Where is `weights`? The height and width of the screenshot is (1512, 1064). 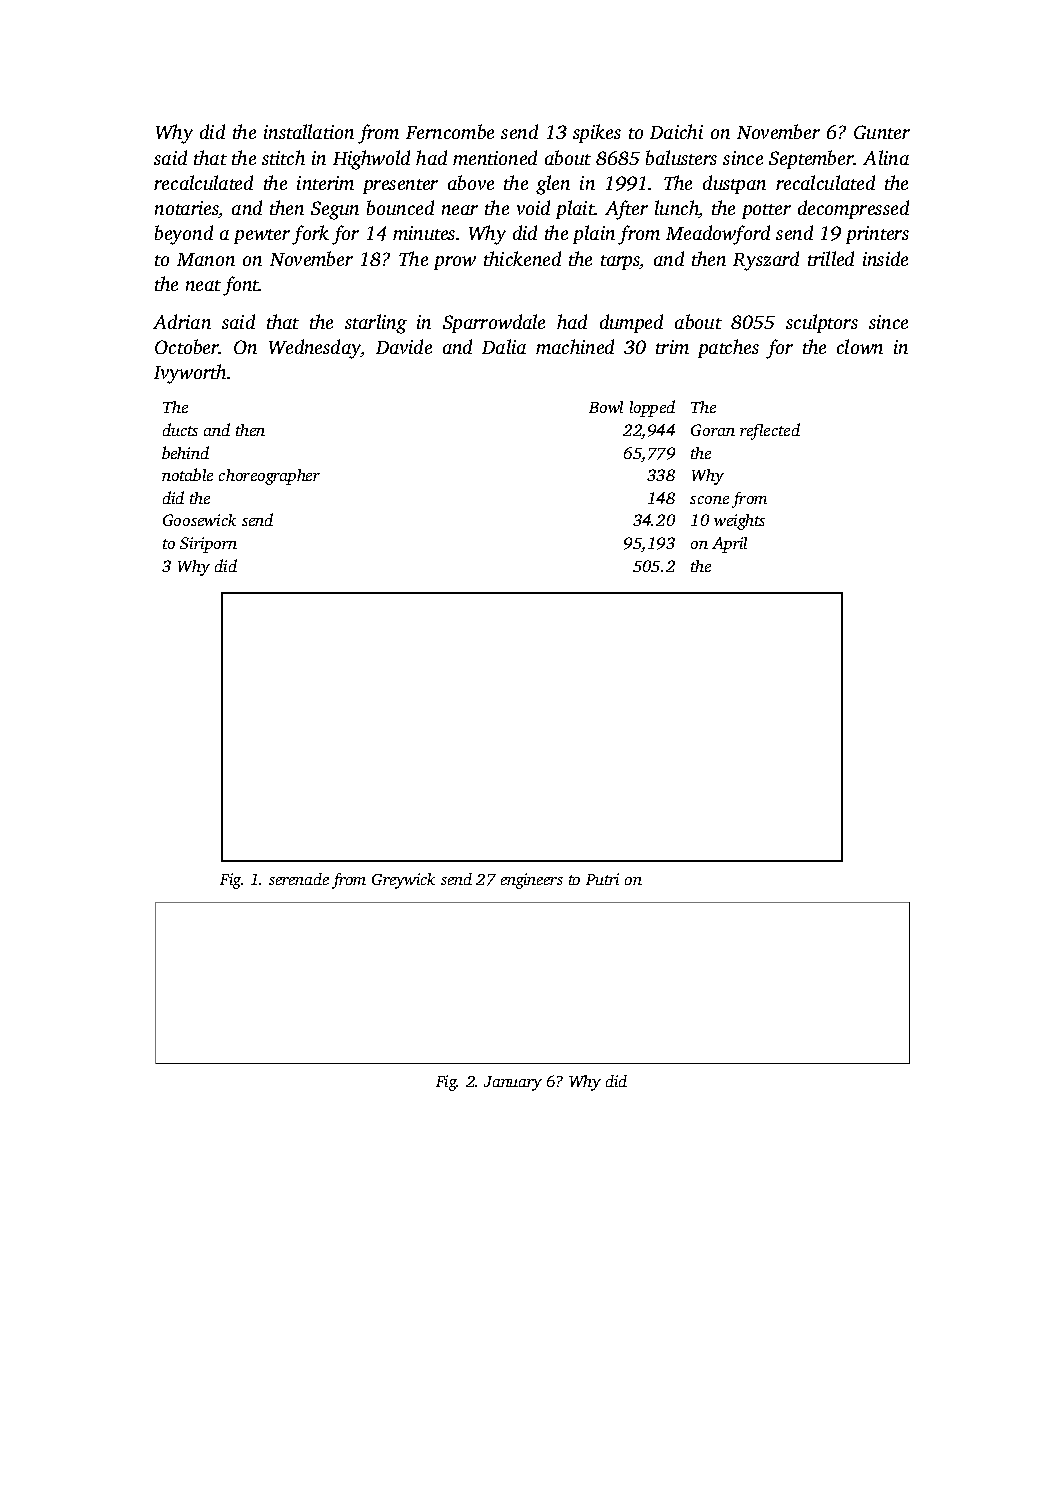
weights is located at coordinates (739, 522).
